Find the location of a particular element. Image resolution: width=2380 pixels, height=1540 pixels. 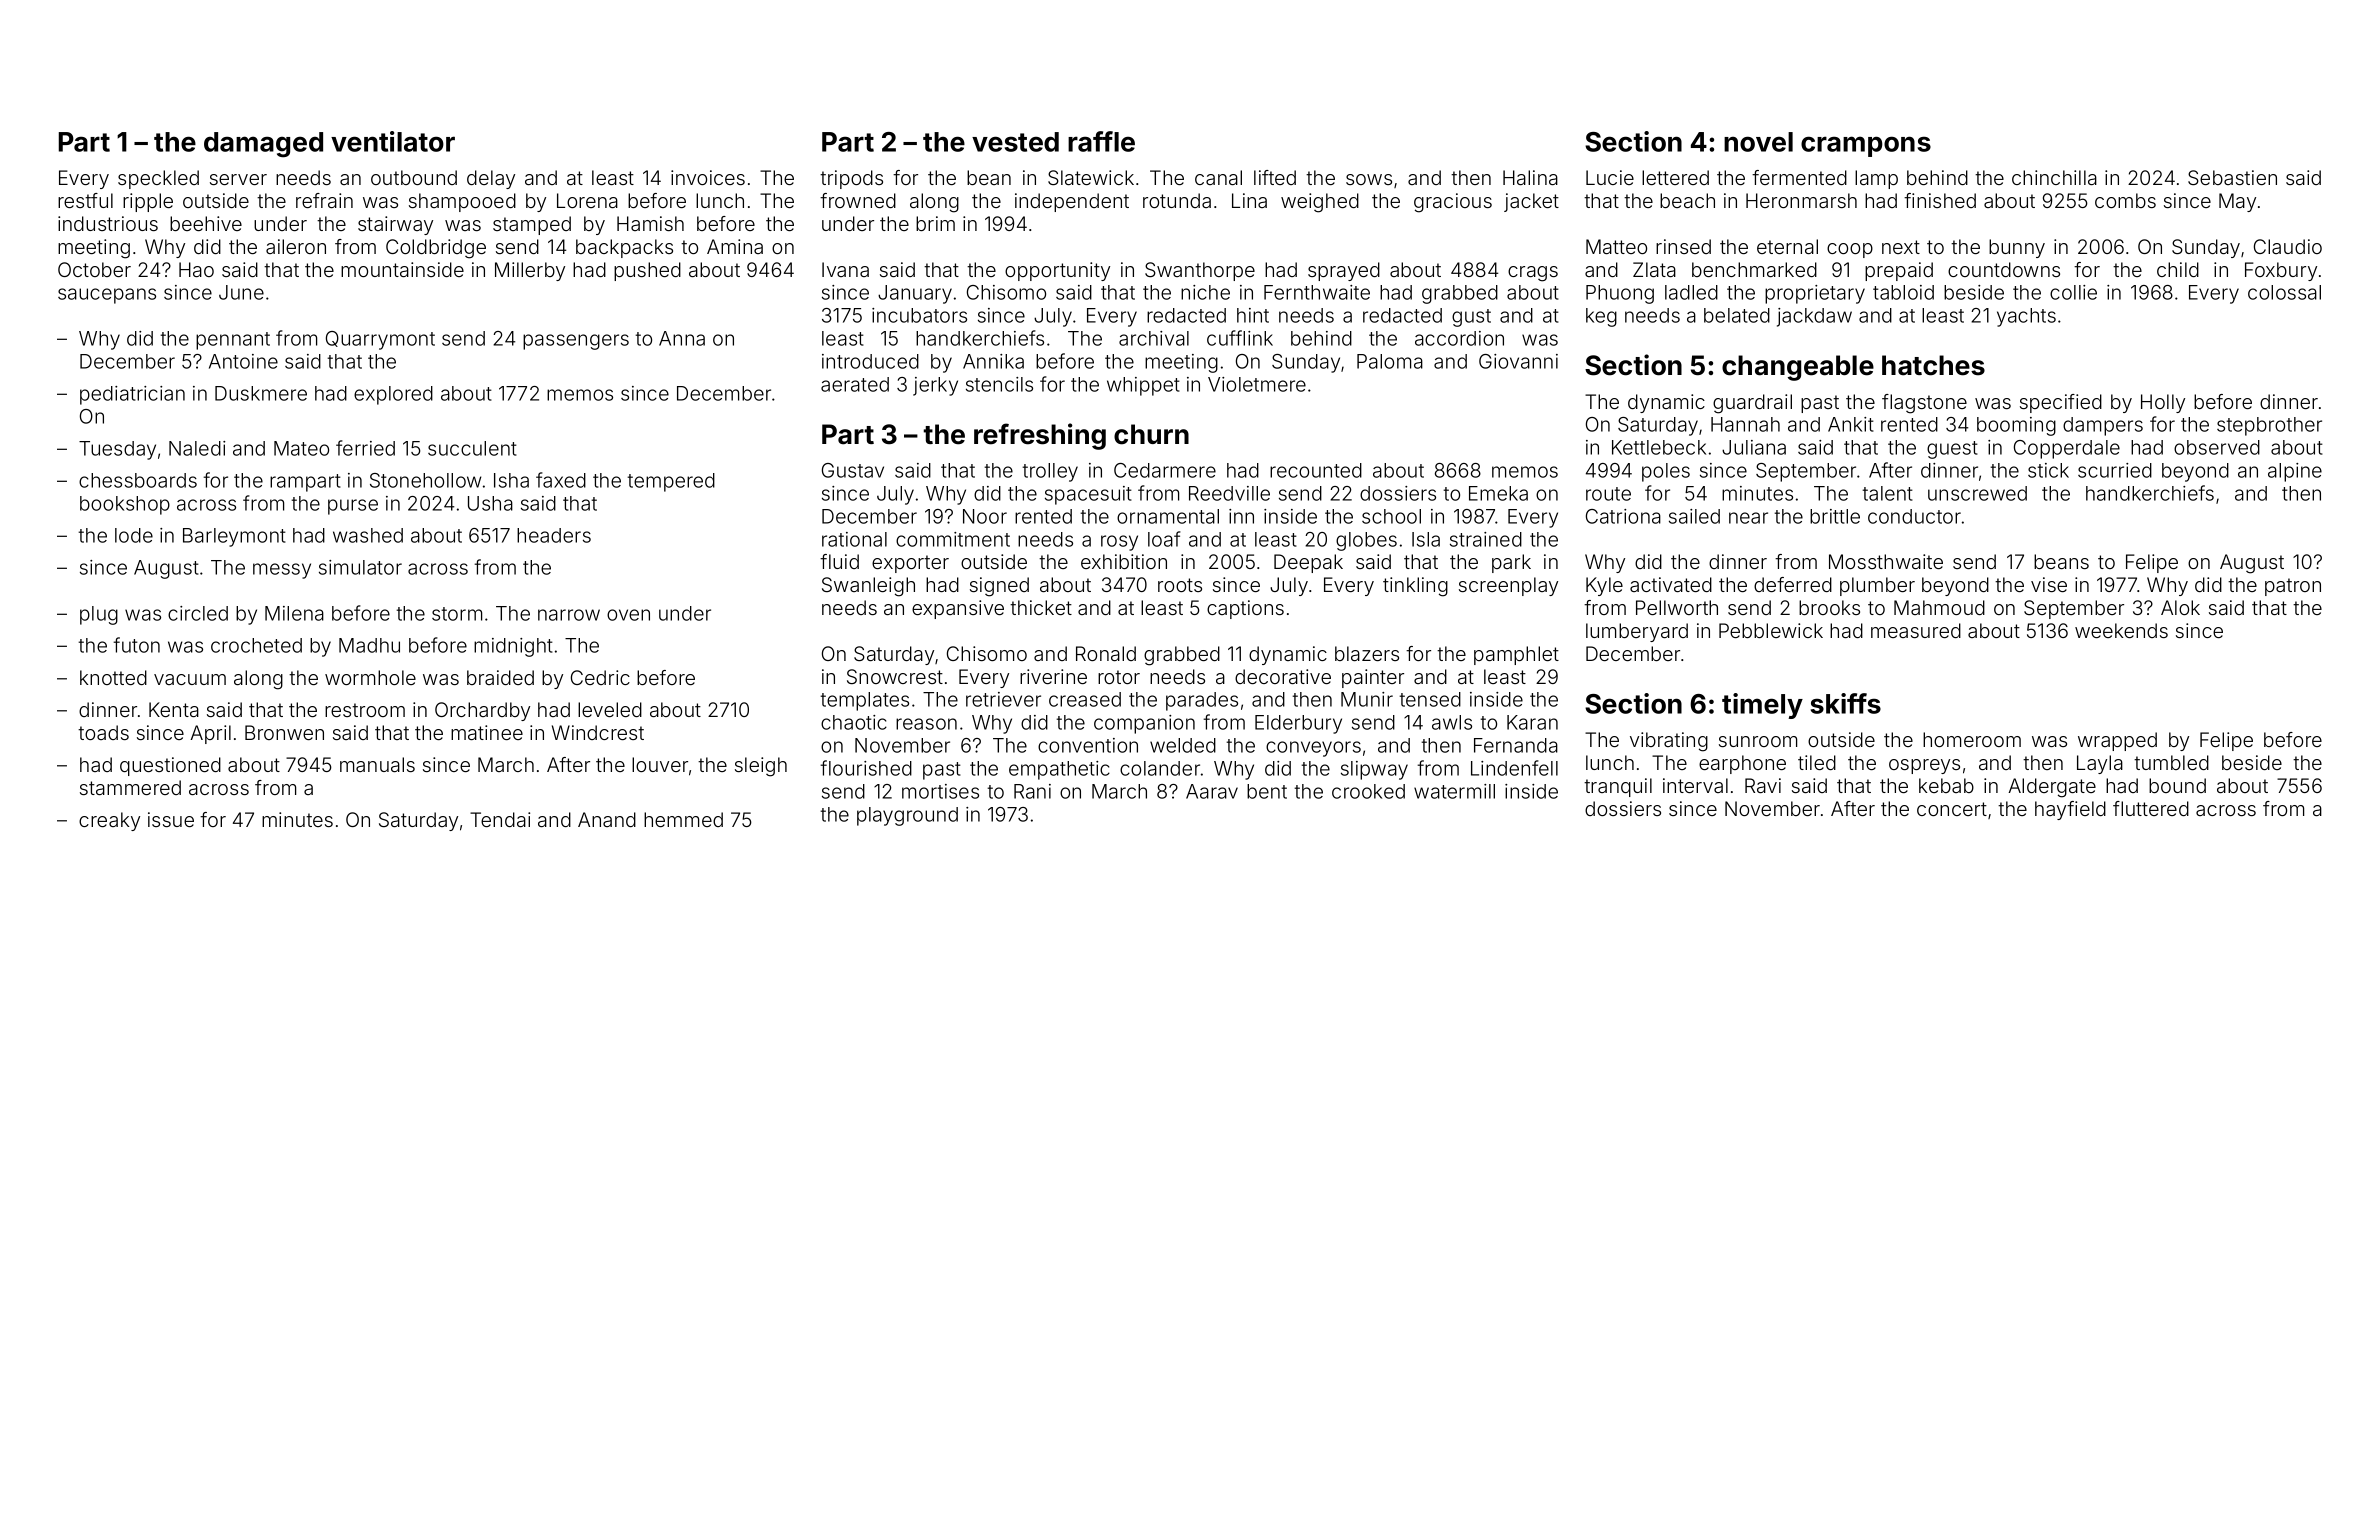

ventilator is located at coordinates (393, 141).
